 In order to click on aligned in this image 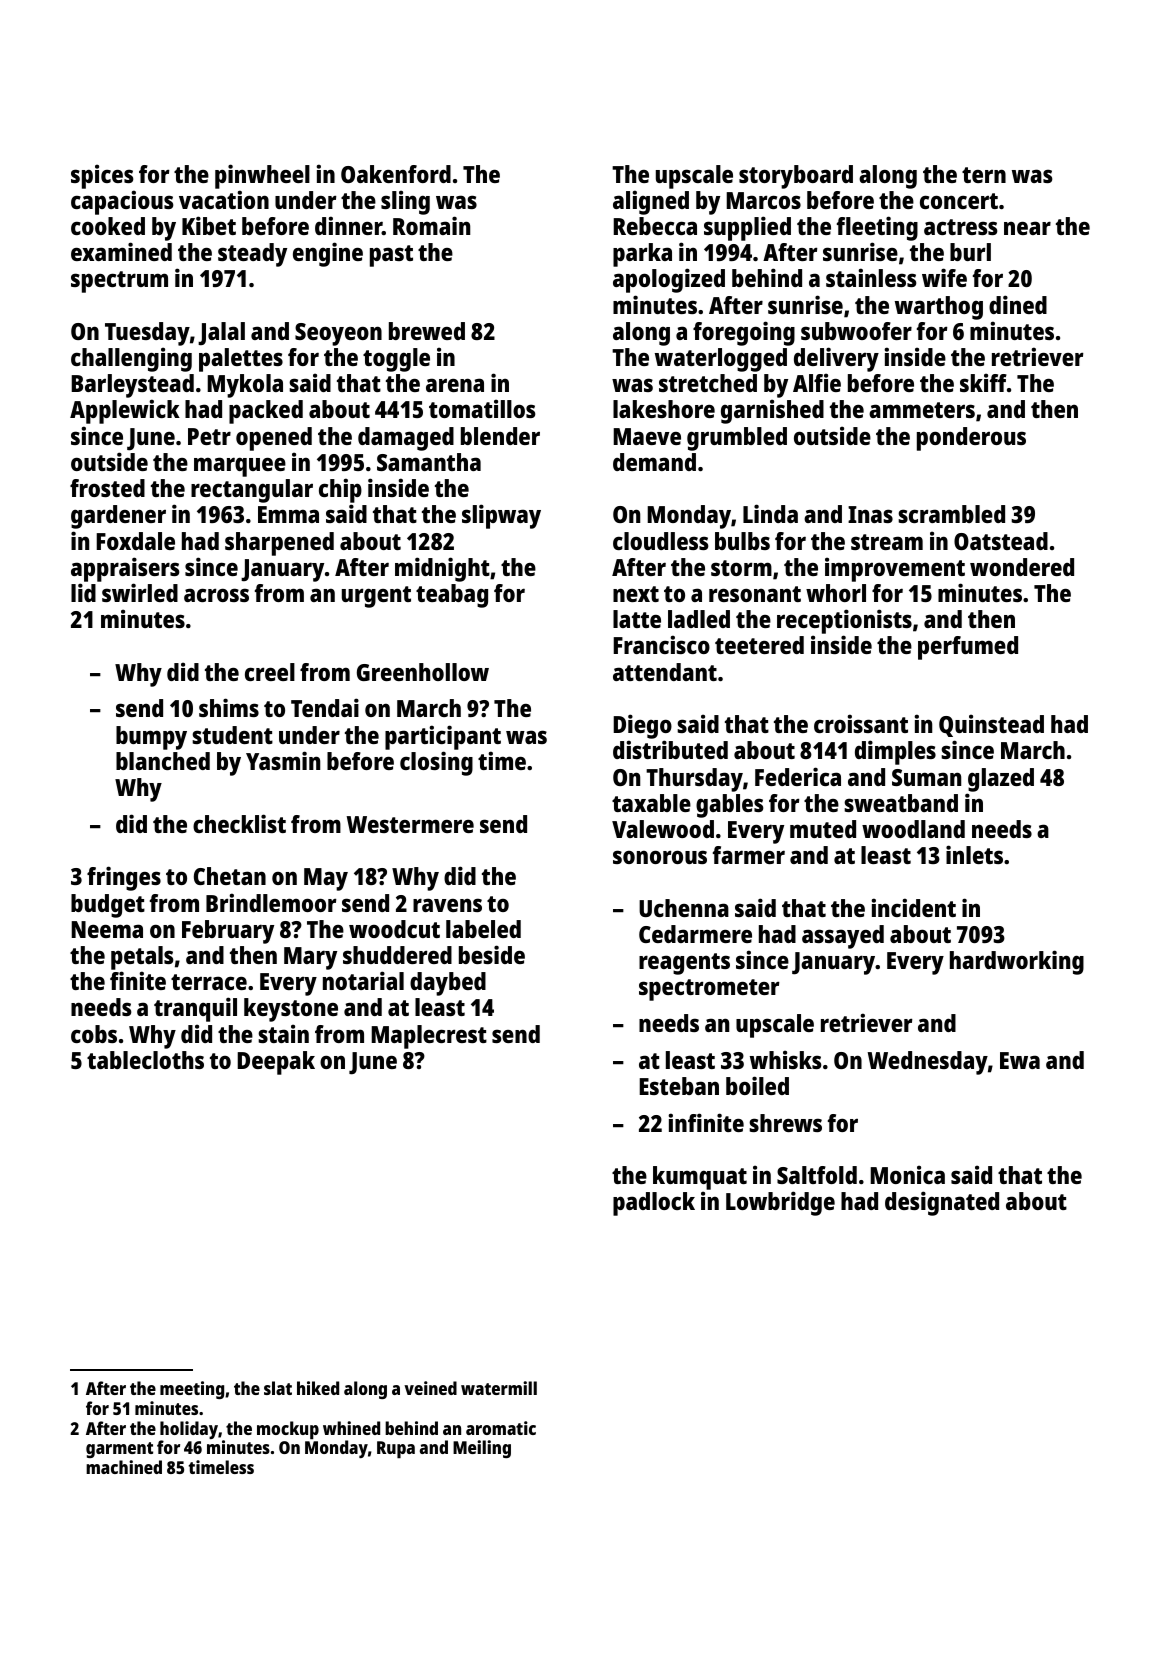, I will do `click(651, 202)`.
